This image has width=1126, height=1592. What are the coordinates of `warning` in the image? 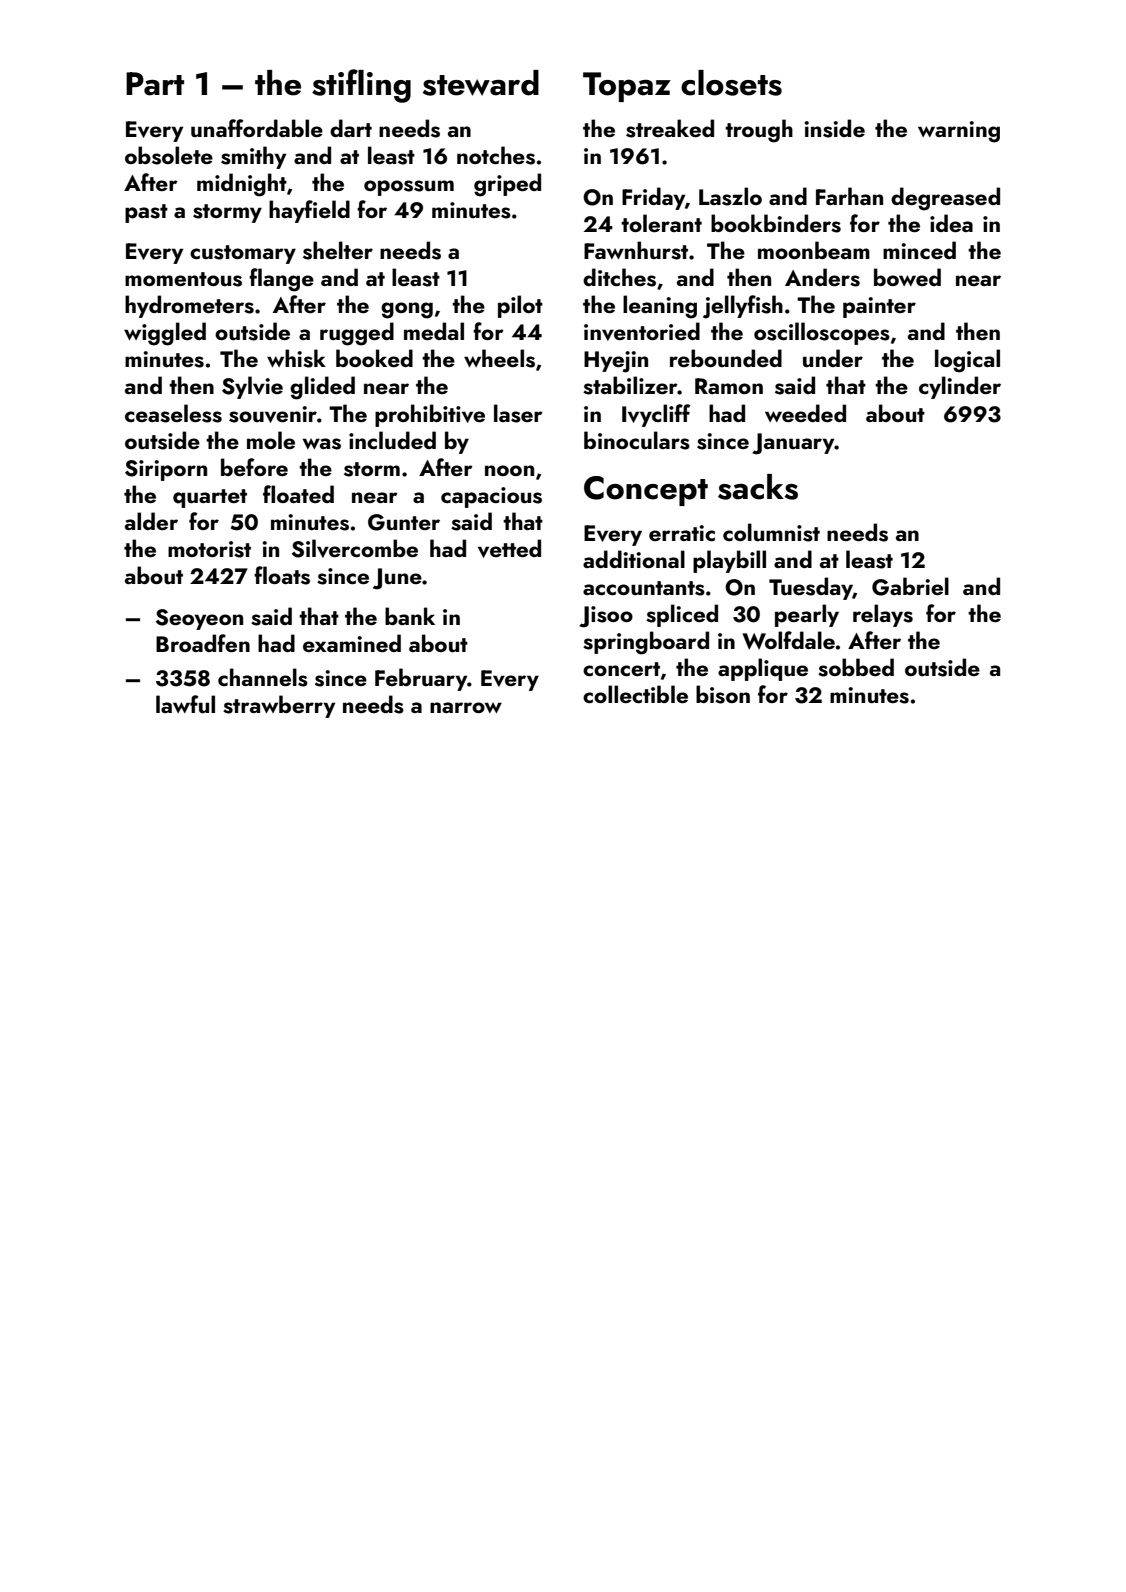 It's located at (959, 132).
